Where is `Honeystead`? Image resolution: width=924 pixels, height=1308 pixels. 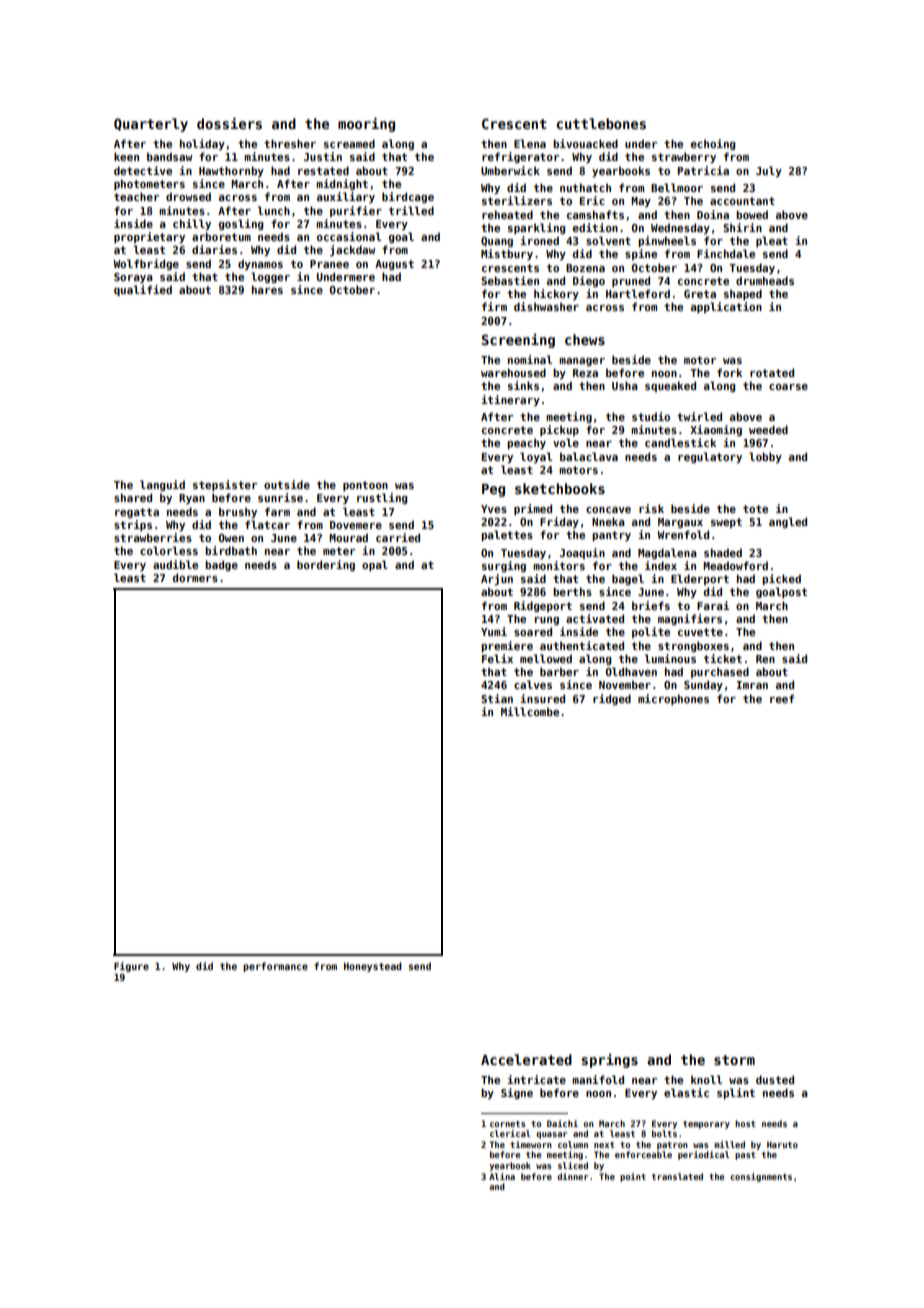
Honeystead is located at coordinates (373, 967).
